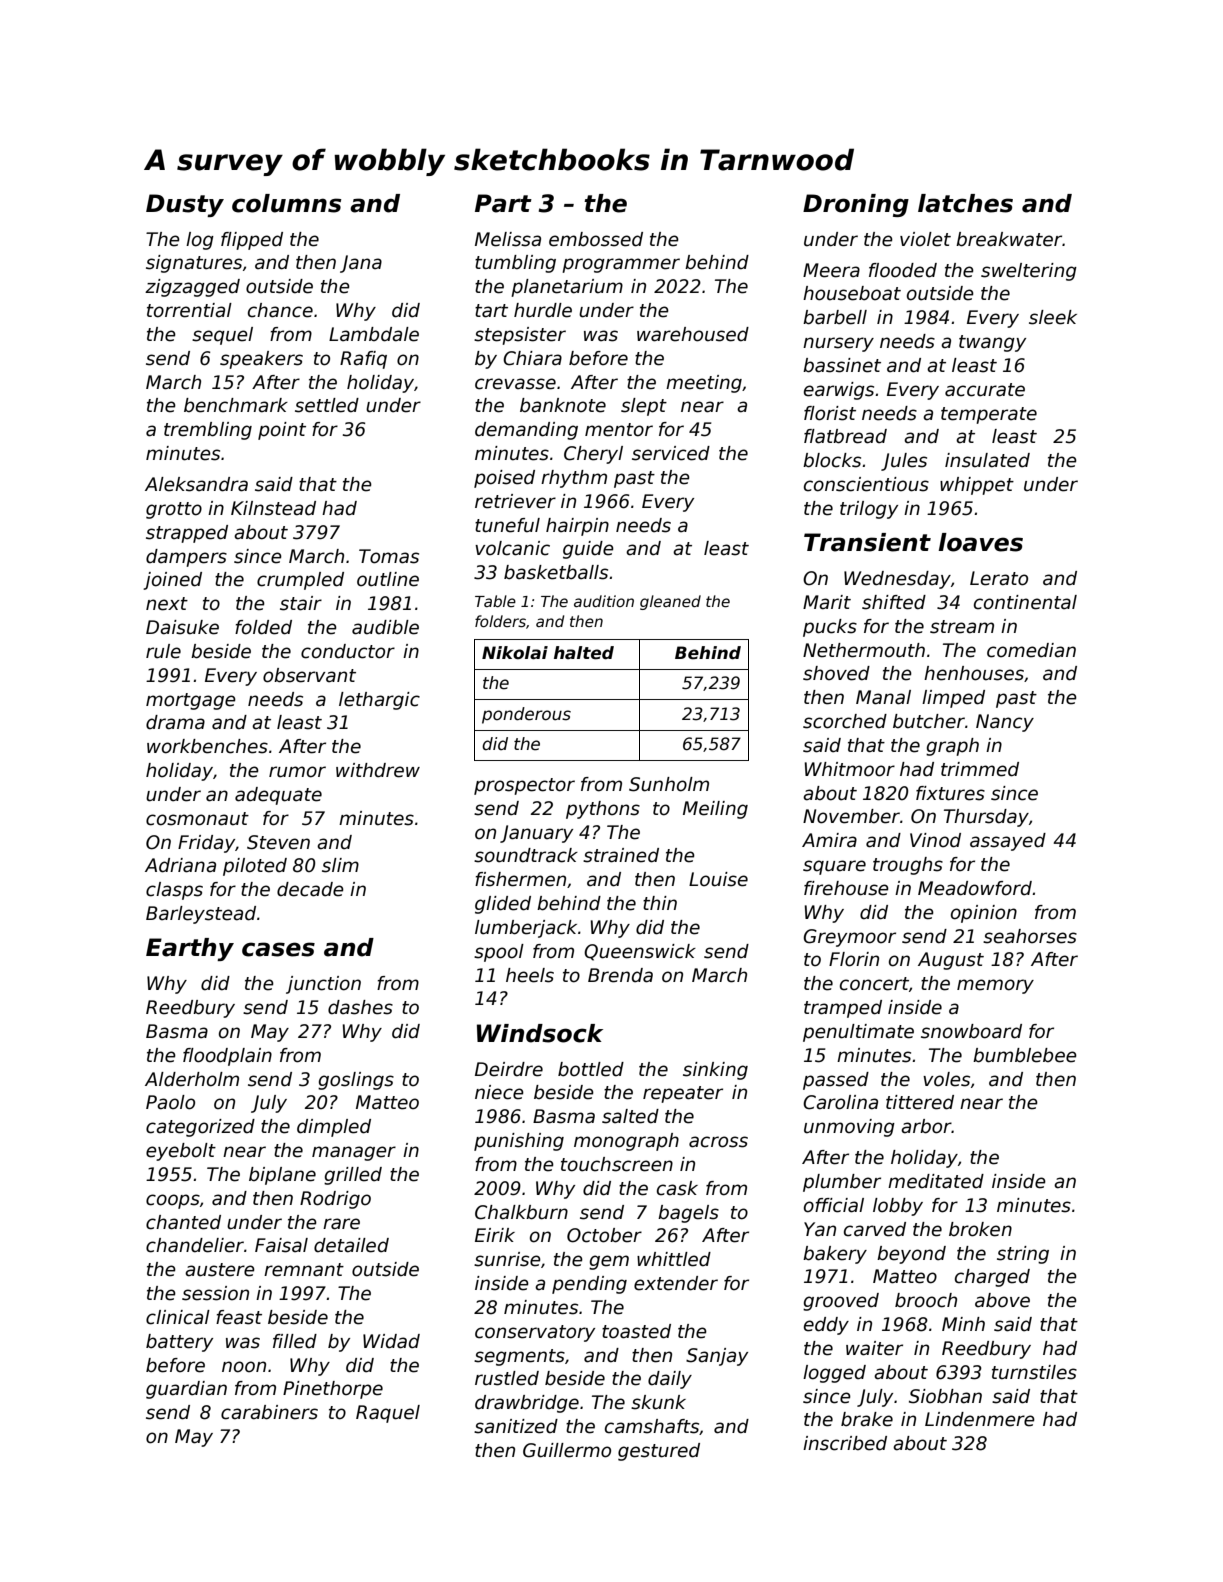 This document has width=1223, height=1582. Describe the element at coordinates (894, 602) in the document. I see `shifted` at that location.
